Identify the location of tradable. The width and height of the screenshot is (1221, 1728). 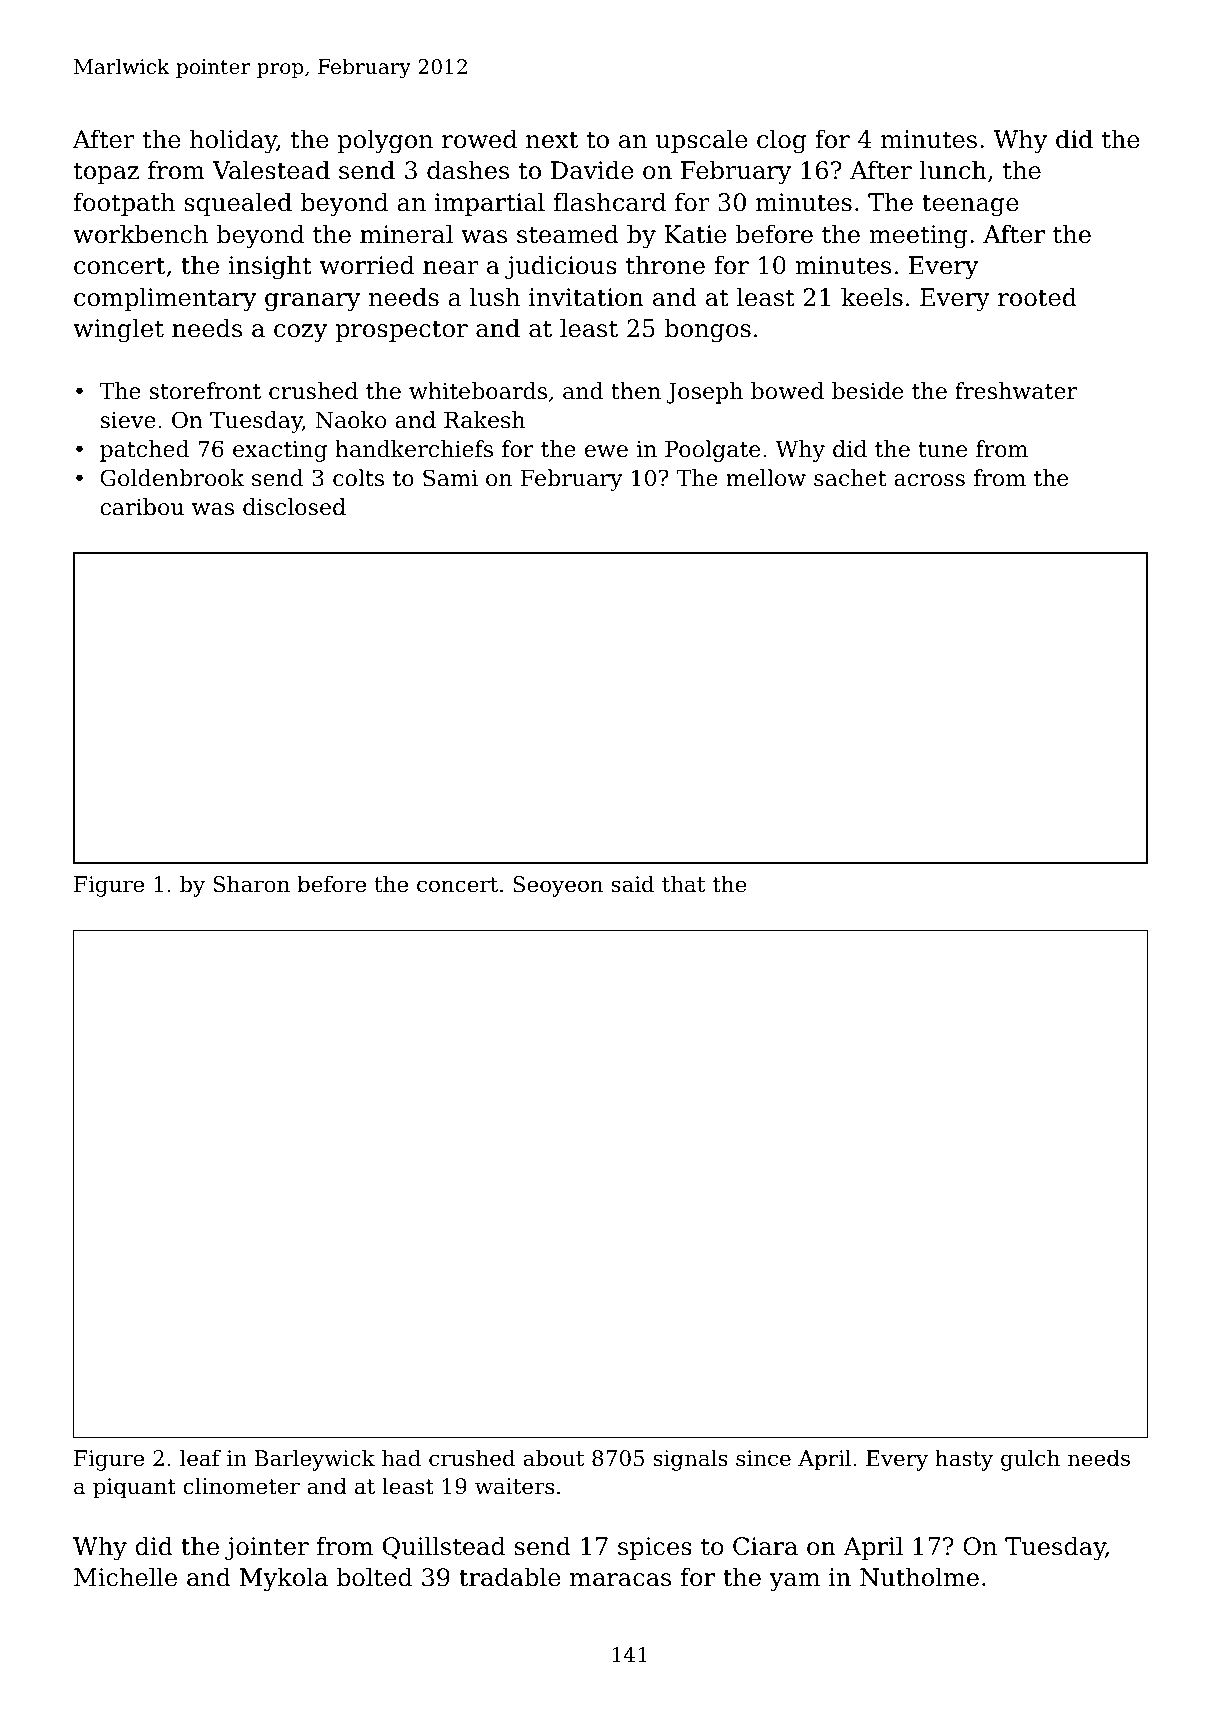
(510, 1577).
